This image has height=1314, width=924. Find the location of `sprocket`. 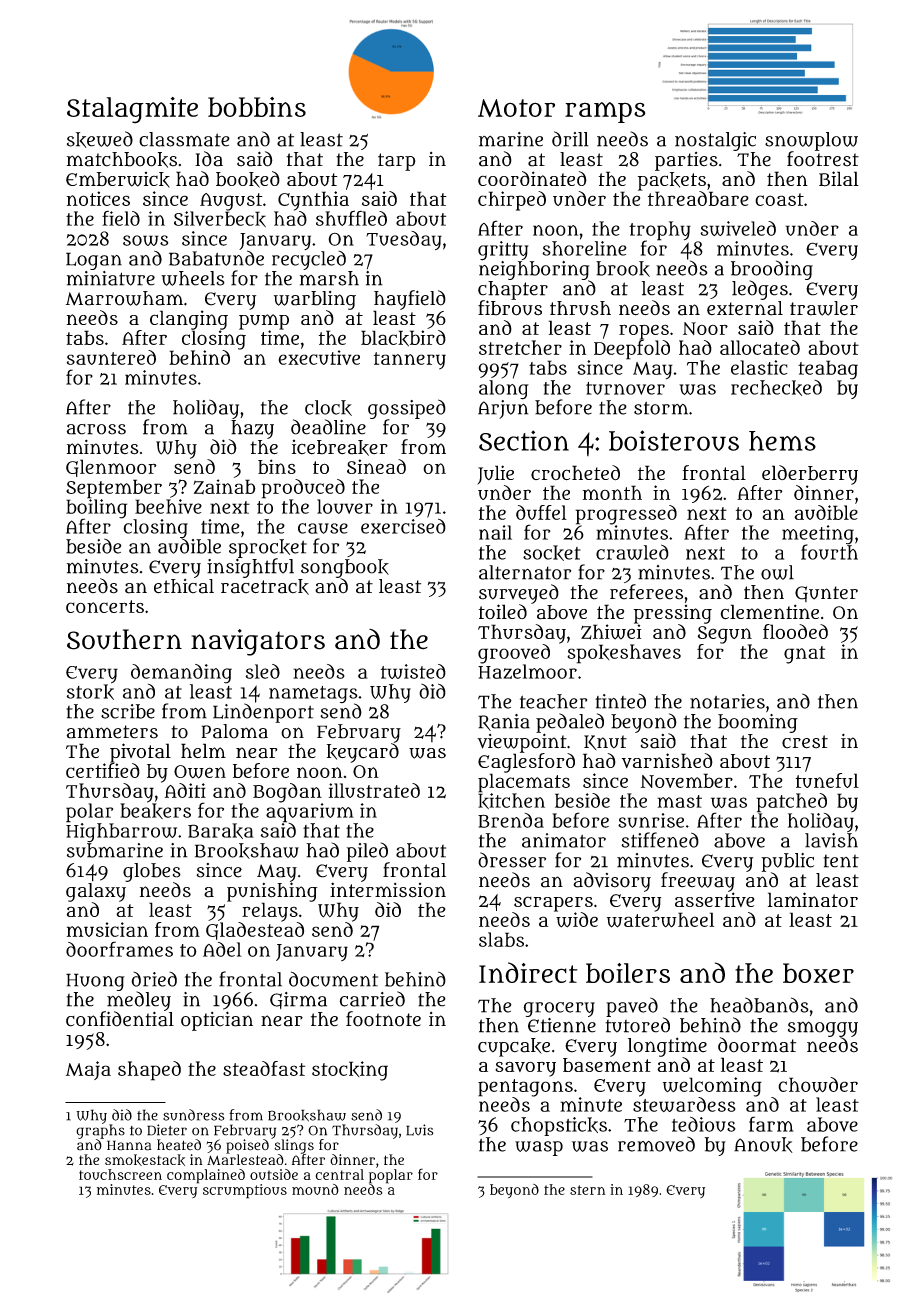

sprocket is located at coordinates (268, 548).
